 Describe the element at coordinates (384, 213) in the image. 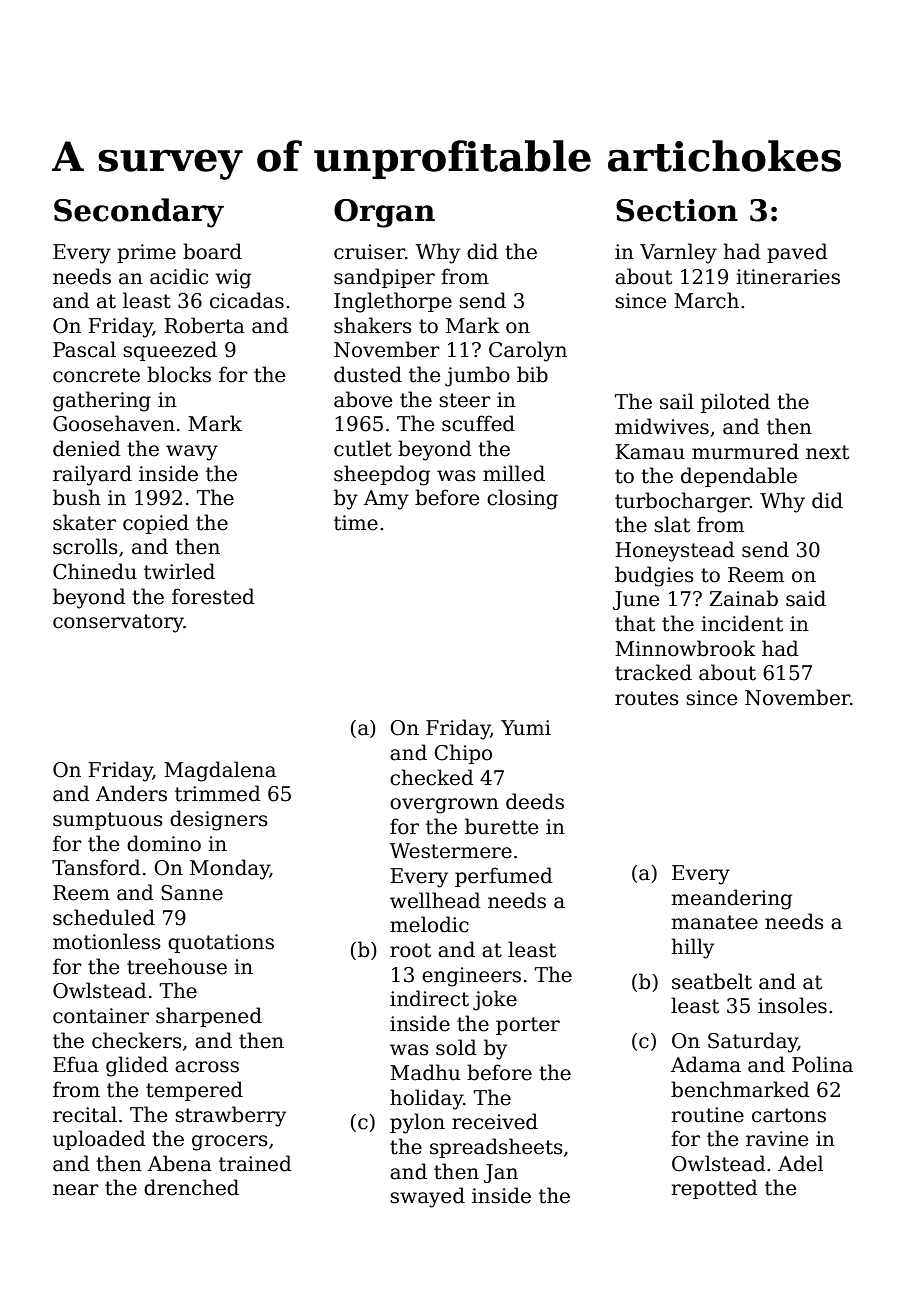

I see `Organ` at that location.
